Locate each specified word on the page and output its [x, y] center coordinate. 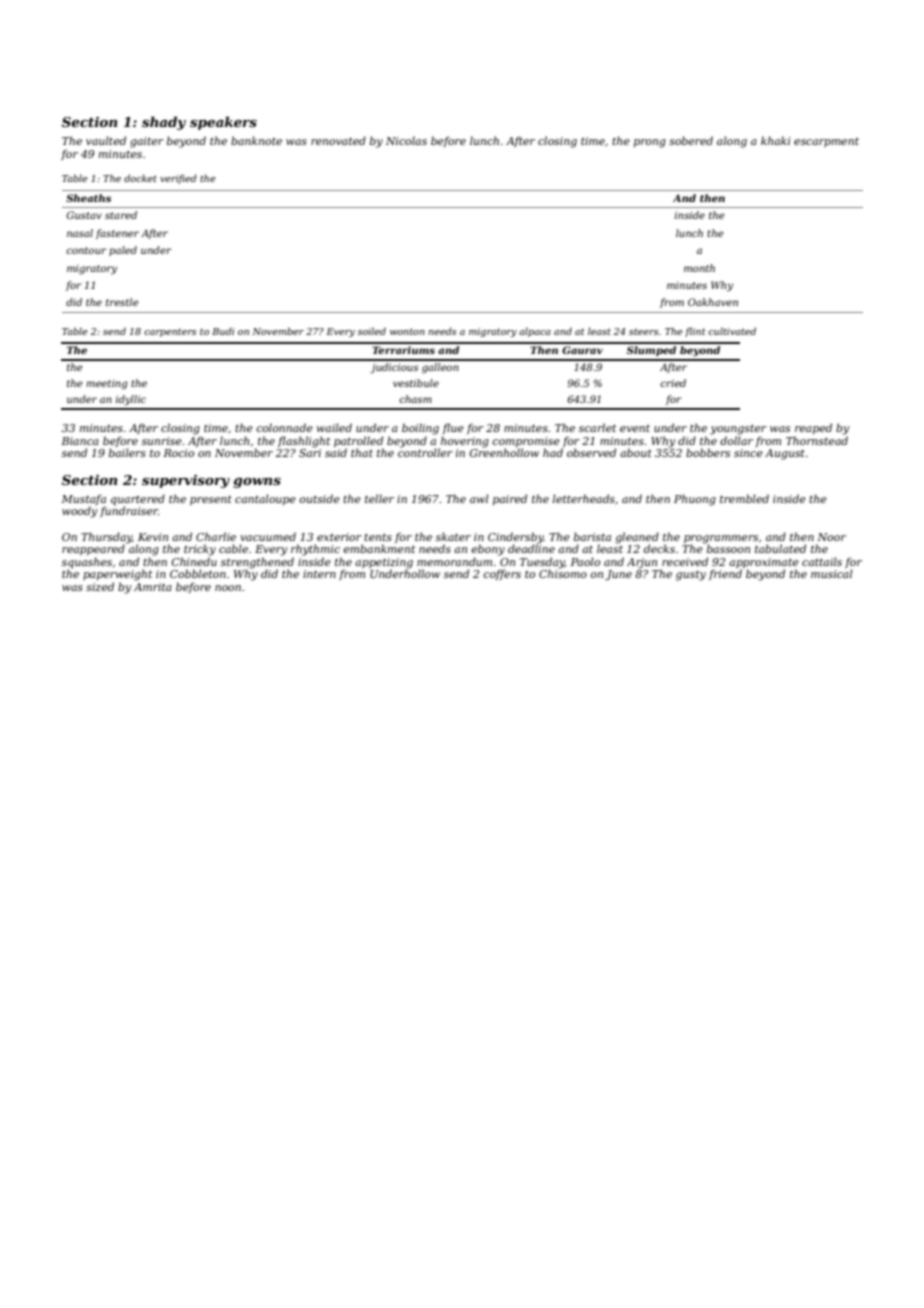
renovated [338, 140]
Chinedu [194, 561]
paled [123, 251]
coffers [502, 574]
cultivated [732, 331]
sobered [691, 140]
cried [673, 383]
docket [140, 178]
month [699, 268]
